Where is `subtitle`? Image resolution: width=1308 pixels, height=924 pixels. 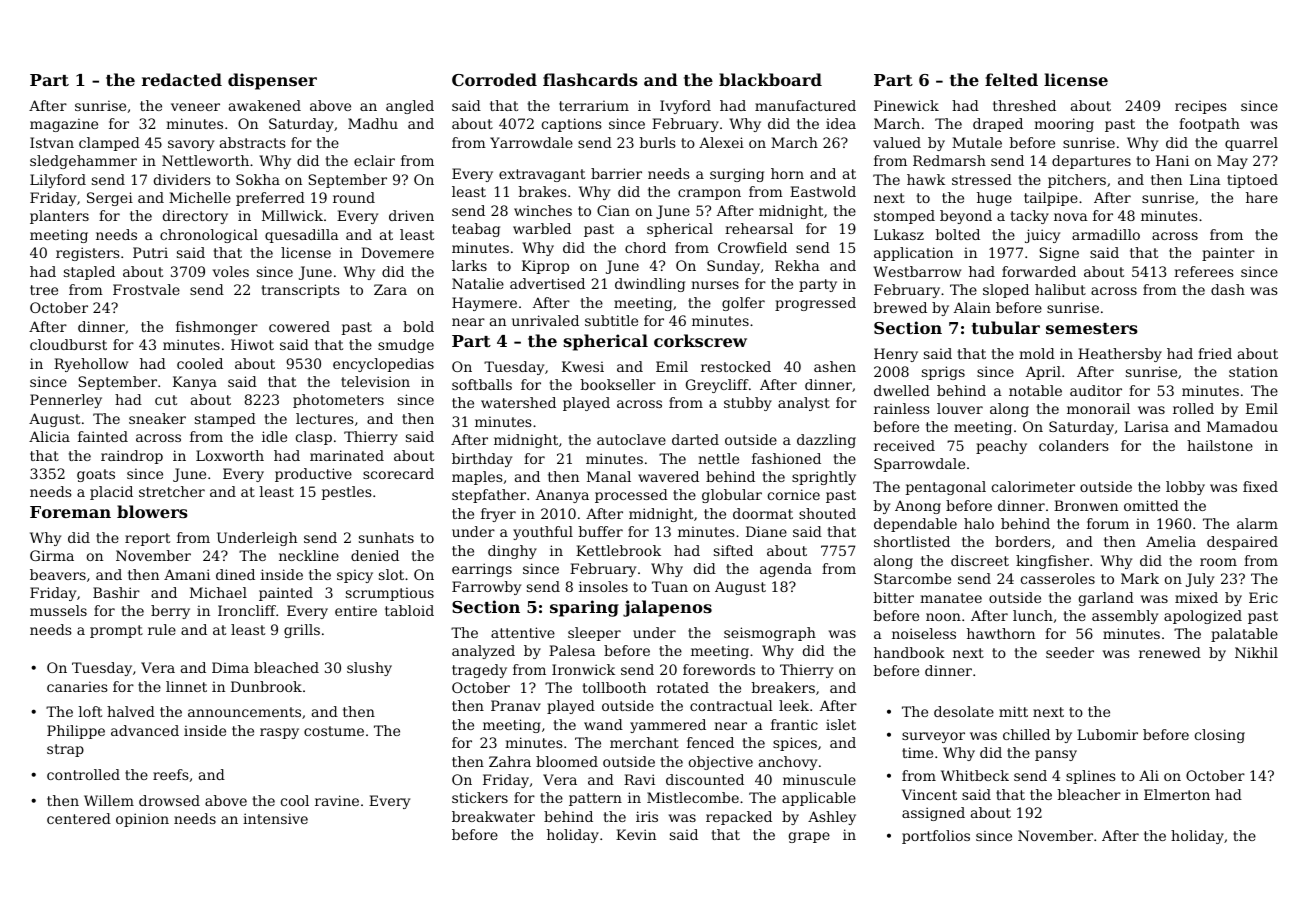 subtitle is located at coordinates (611, 320).
